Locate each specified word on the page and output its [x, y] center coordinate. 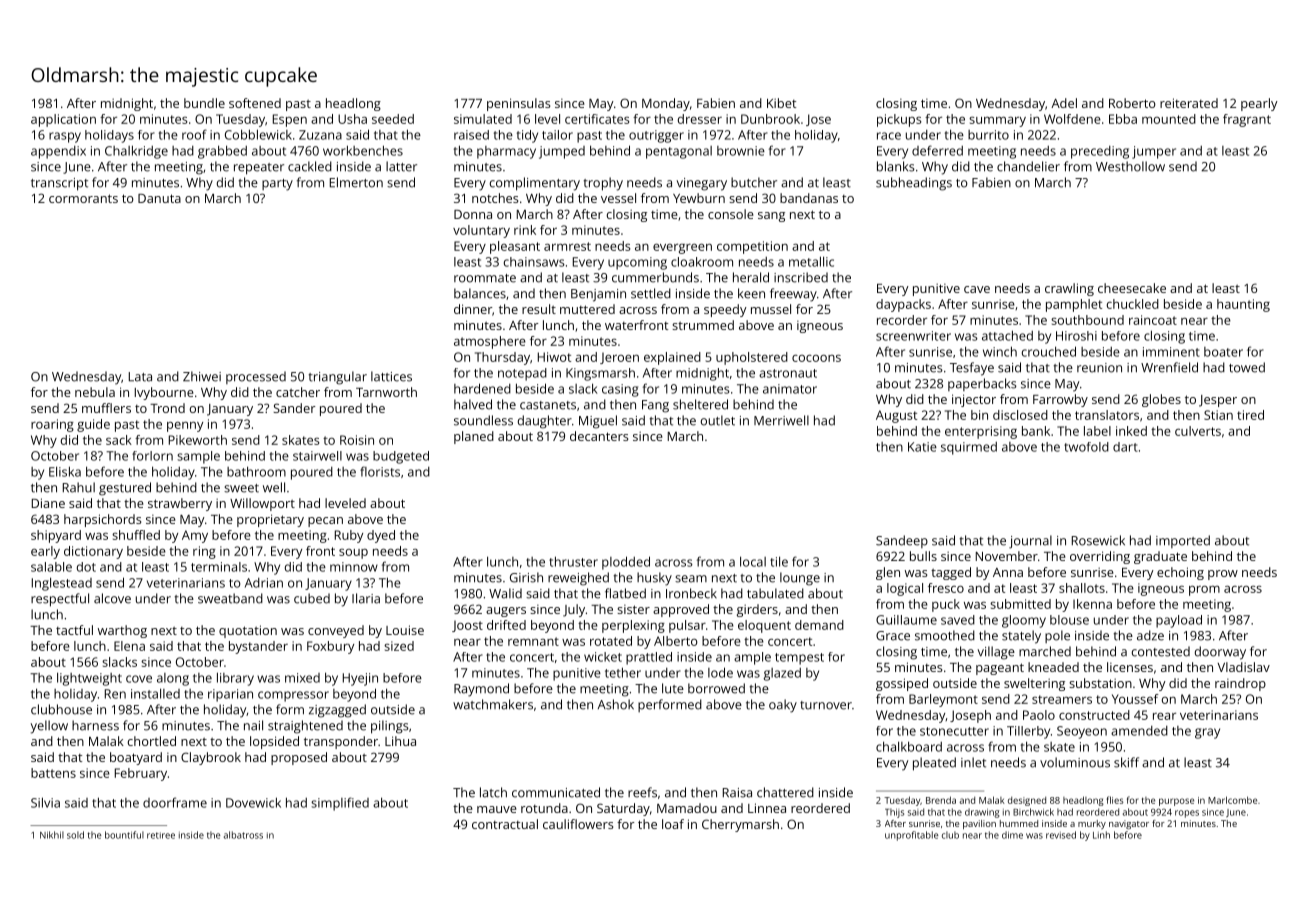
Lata [140, 377]
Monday [666, 104]
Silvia [45, 802]
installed [155, 693]
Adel [1064, 103]
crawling [1069, 289]
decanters [599, 436]
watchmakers [493, 704]
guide [93, 425]
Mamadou [687, 808]
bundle [204, 103]
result [539, 309]
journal [1030, 542]
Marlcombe [1232, 800]
